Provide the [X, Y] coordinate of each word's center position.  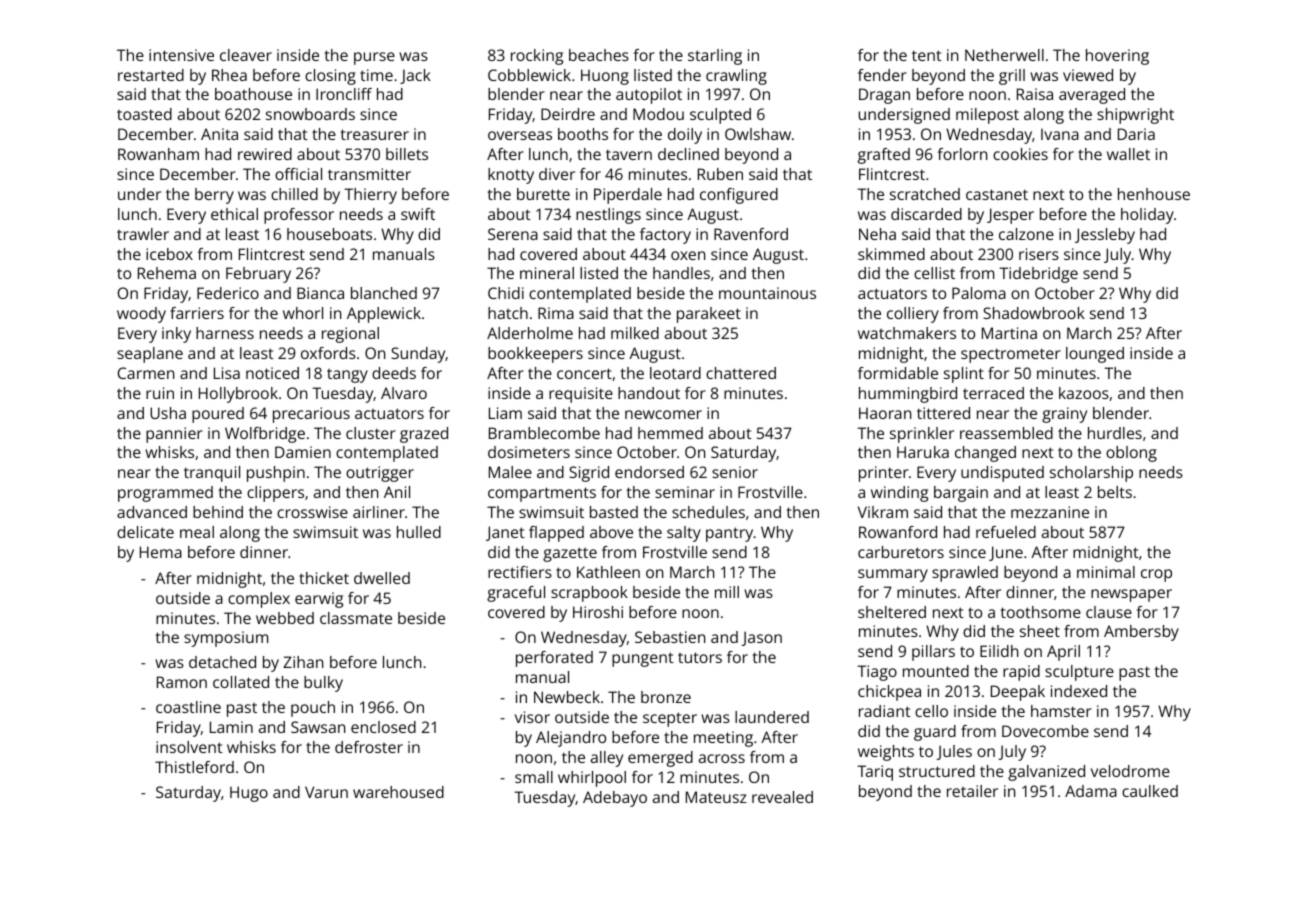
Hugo [249, 794]
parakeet [709, 315]
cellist [934, 273]
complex [259, 600]
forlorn [962, 154]
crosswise [312, 512]
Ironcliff [344, 94]
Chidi [506, 293]
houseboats [329, 234]
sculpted [720, 116]
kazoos [1084, 393]
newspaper [1131, 595]
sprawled [965, 574]
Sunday [418, 355]
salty [684, 534]
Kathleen [608, 572]
